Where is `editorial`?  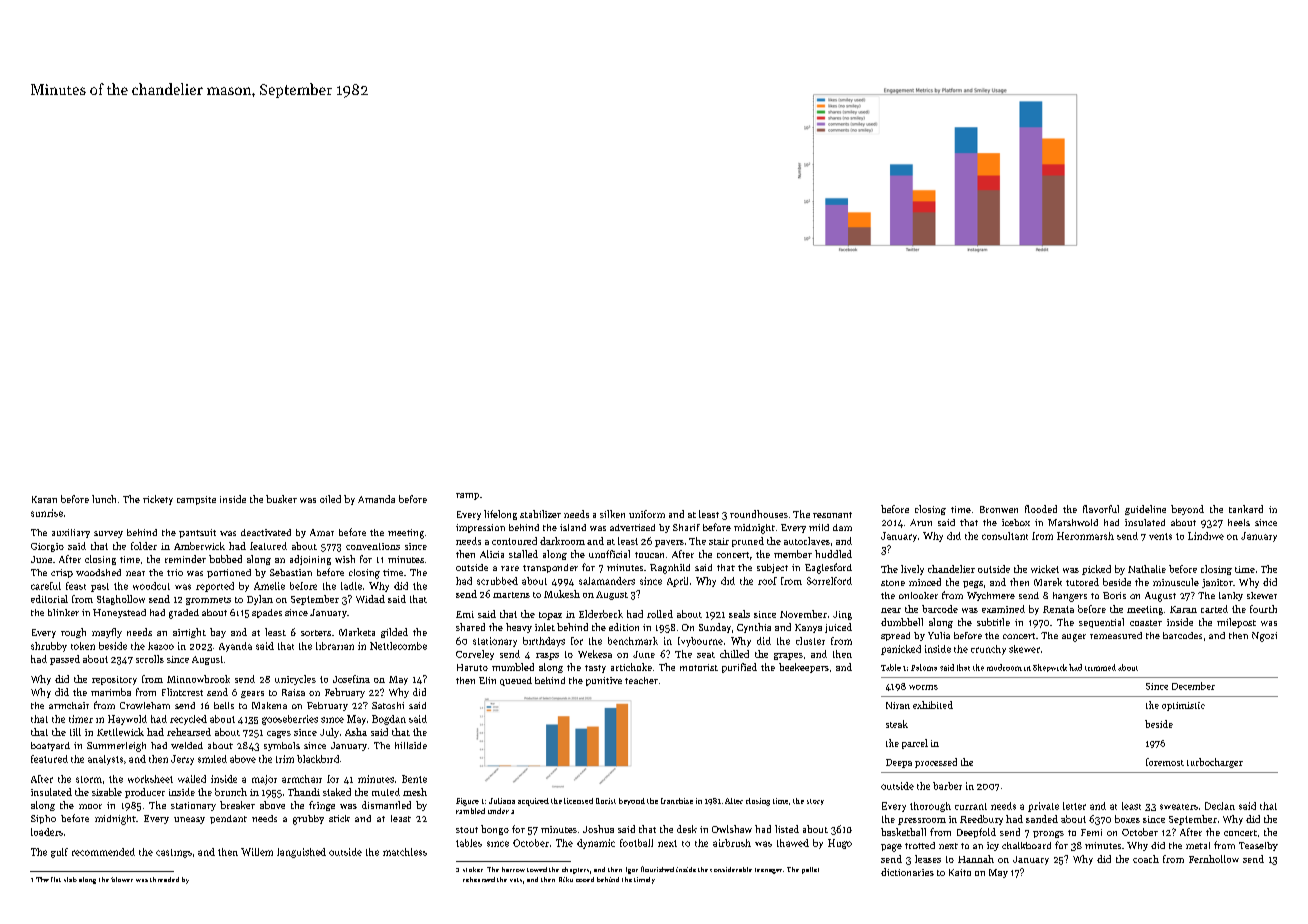
editorial is located at coordinates (49, 599).
